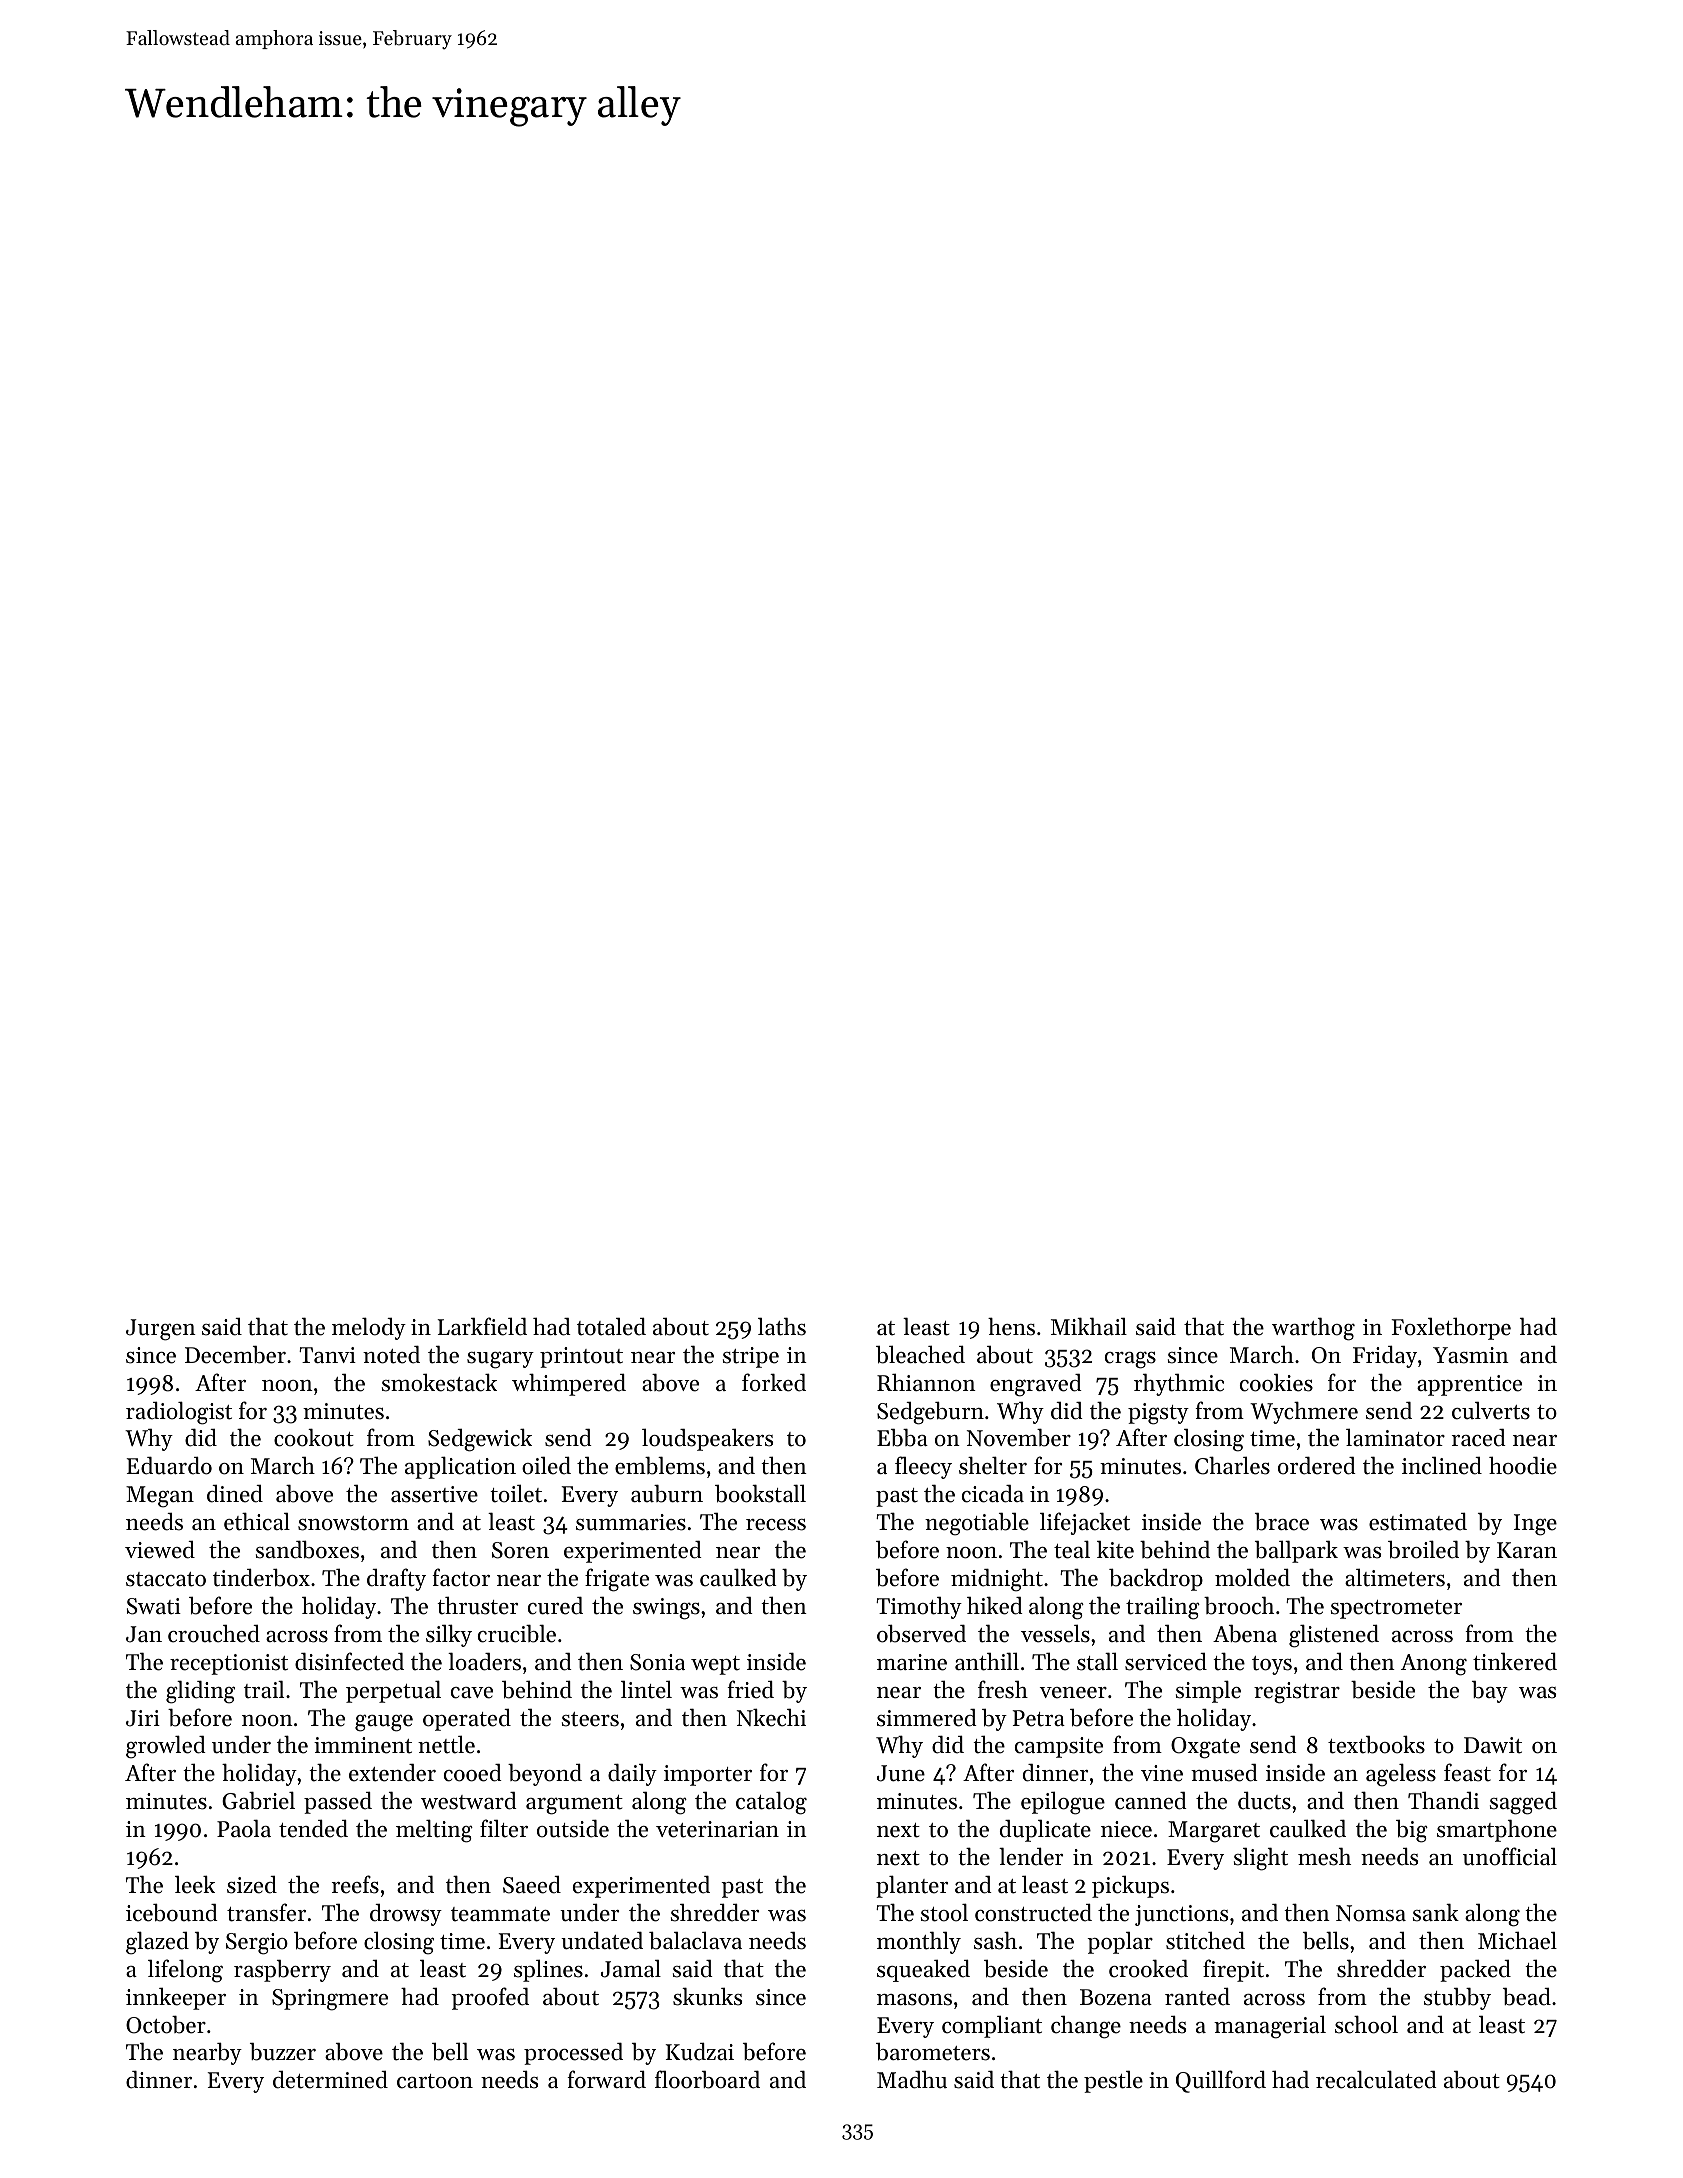  Describe the element at coordinates (1471, 1355) in the document. I see `Yasmin` at that location.
